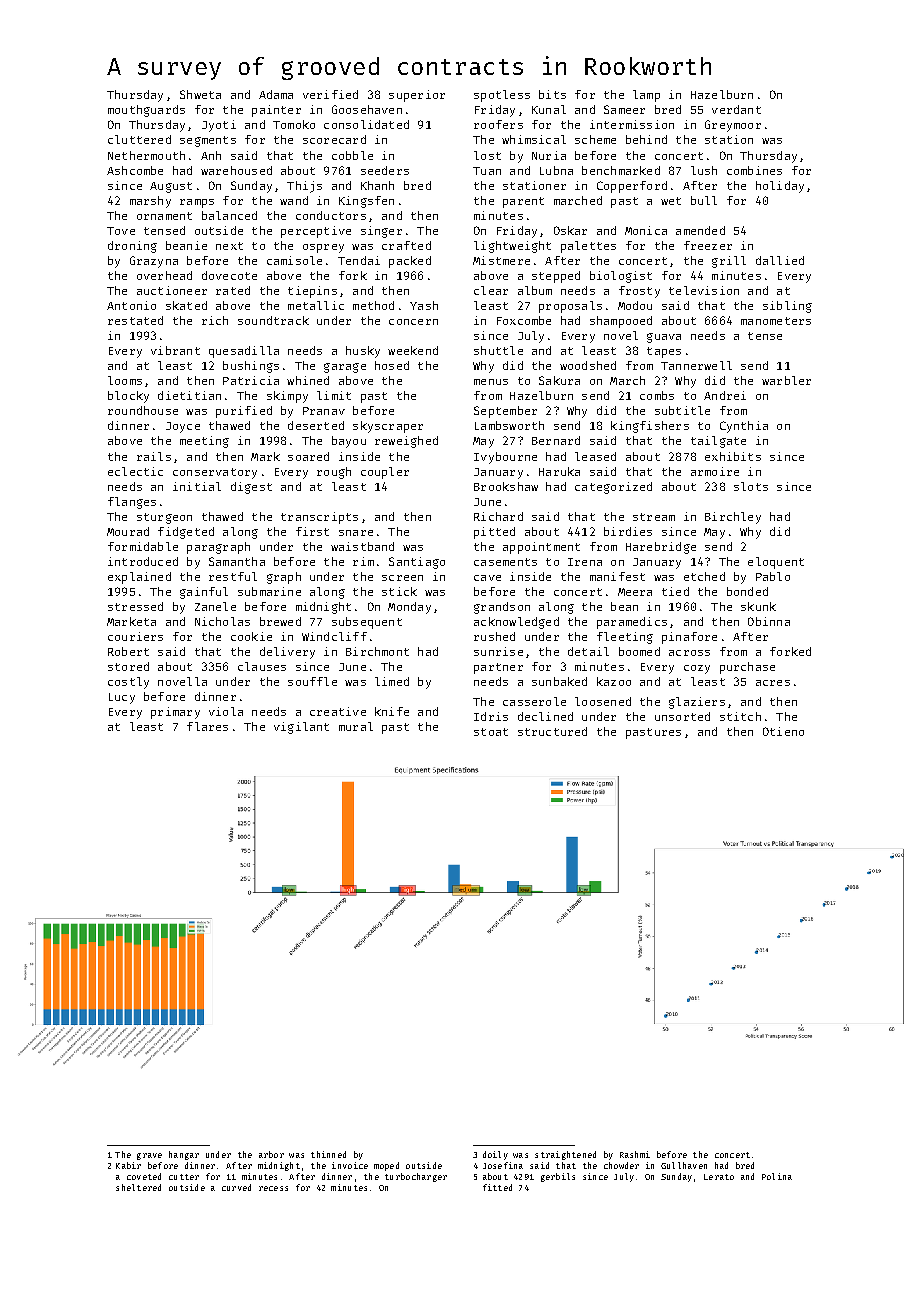 Image resolution: width=924 pixels, height=1308 pixels. I want to click on viola, so click(226, 711).
